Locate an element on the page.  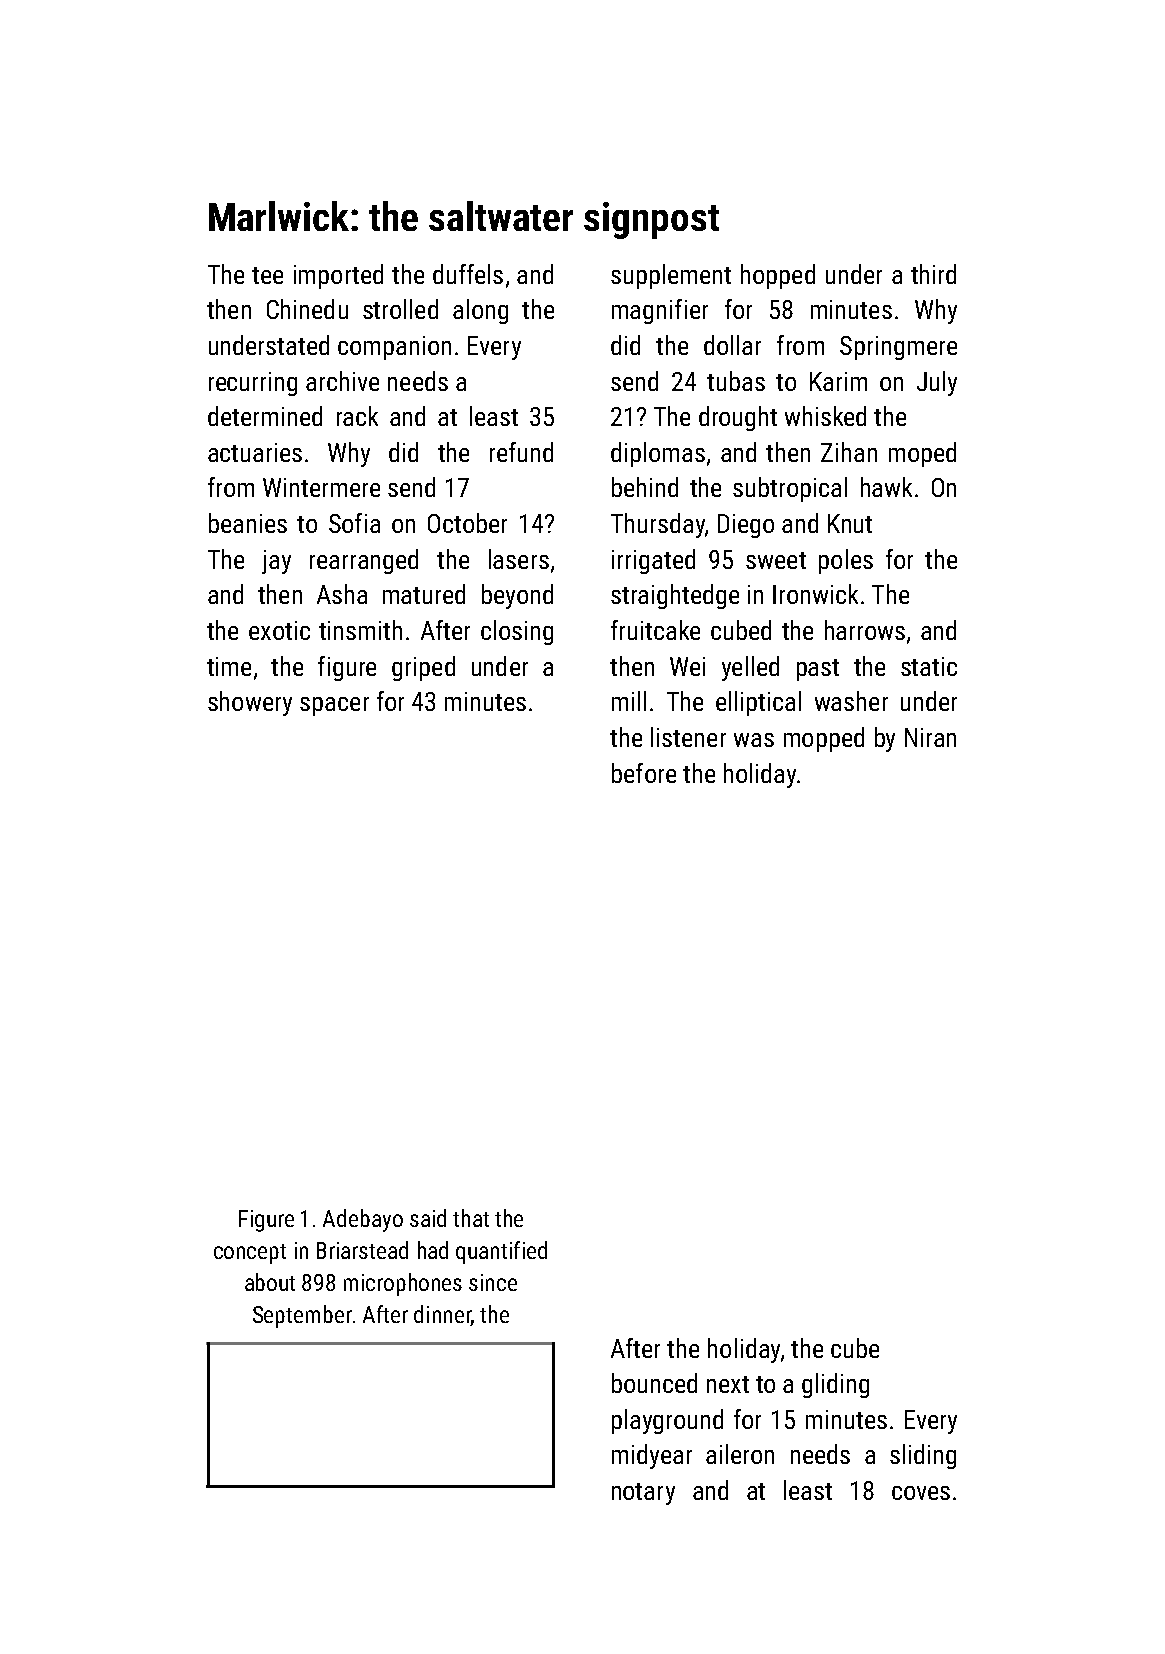
notary is located at coordinates (643, 1494).
